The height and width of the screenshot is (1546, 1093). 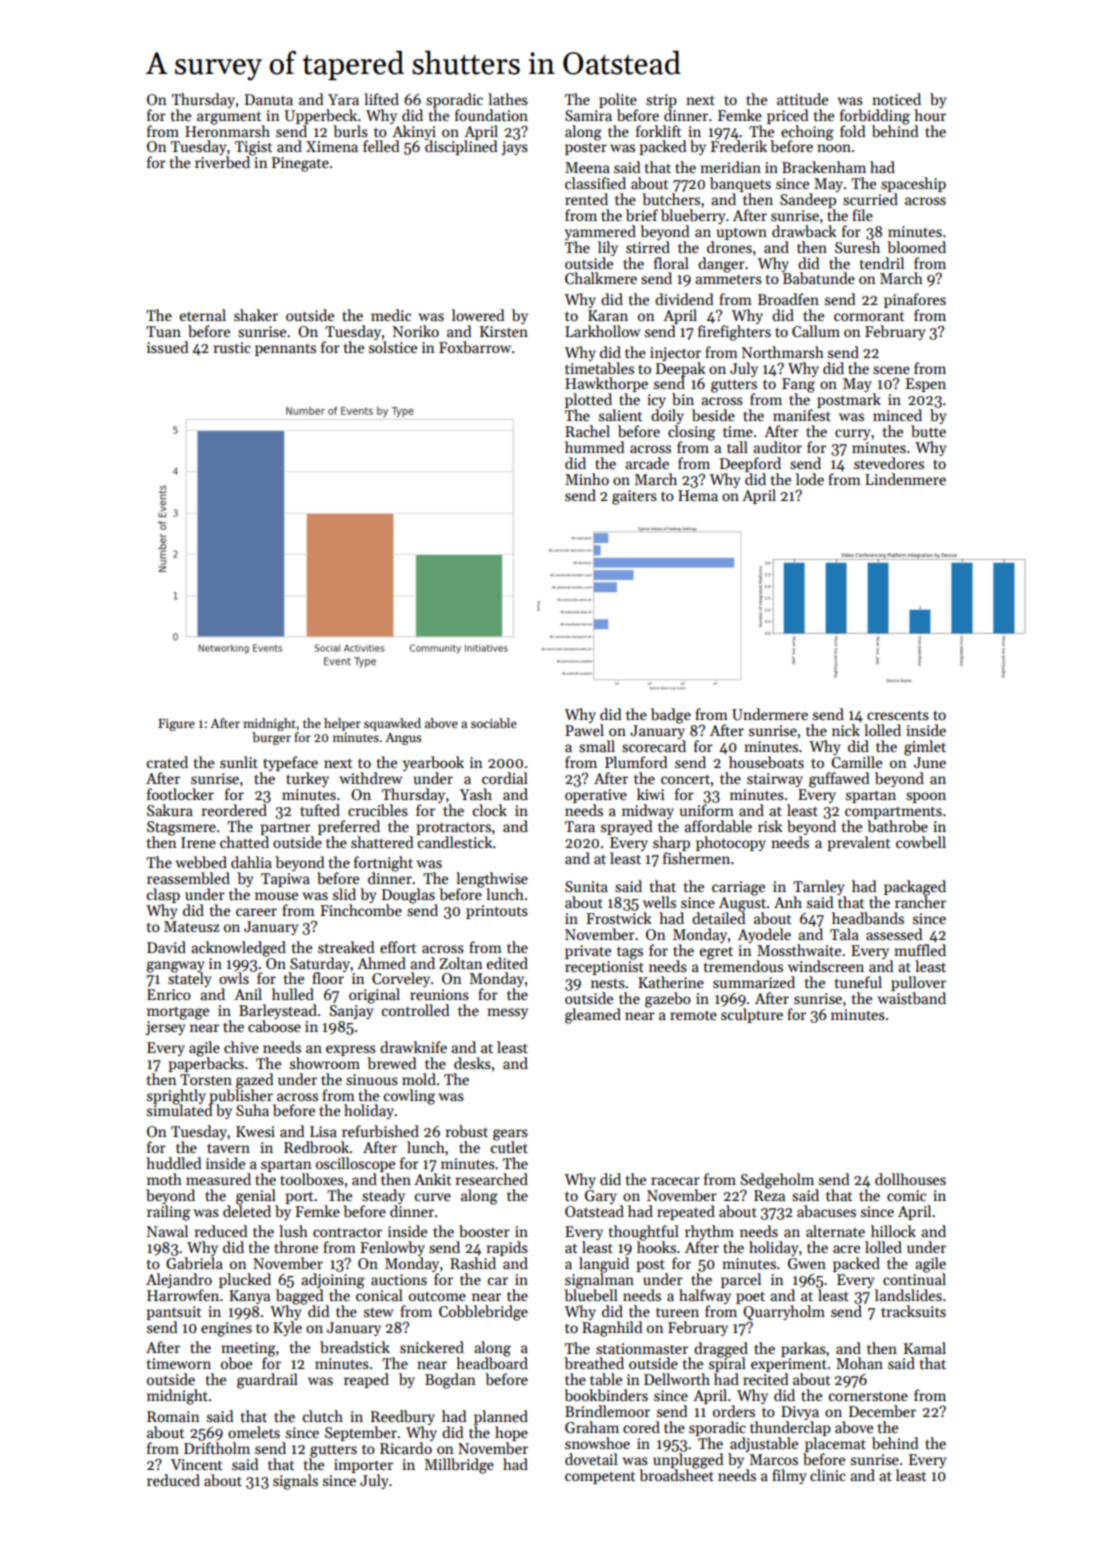 I want to click on Millbridge, so click(x=459, y=1466).
